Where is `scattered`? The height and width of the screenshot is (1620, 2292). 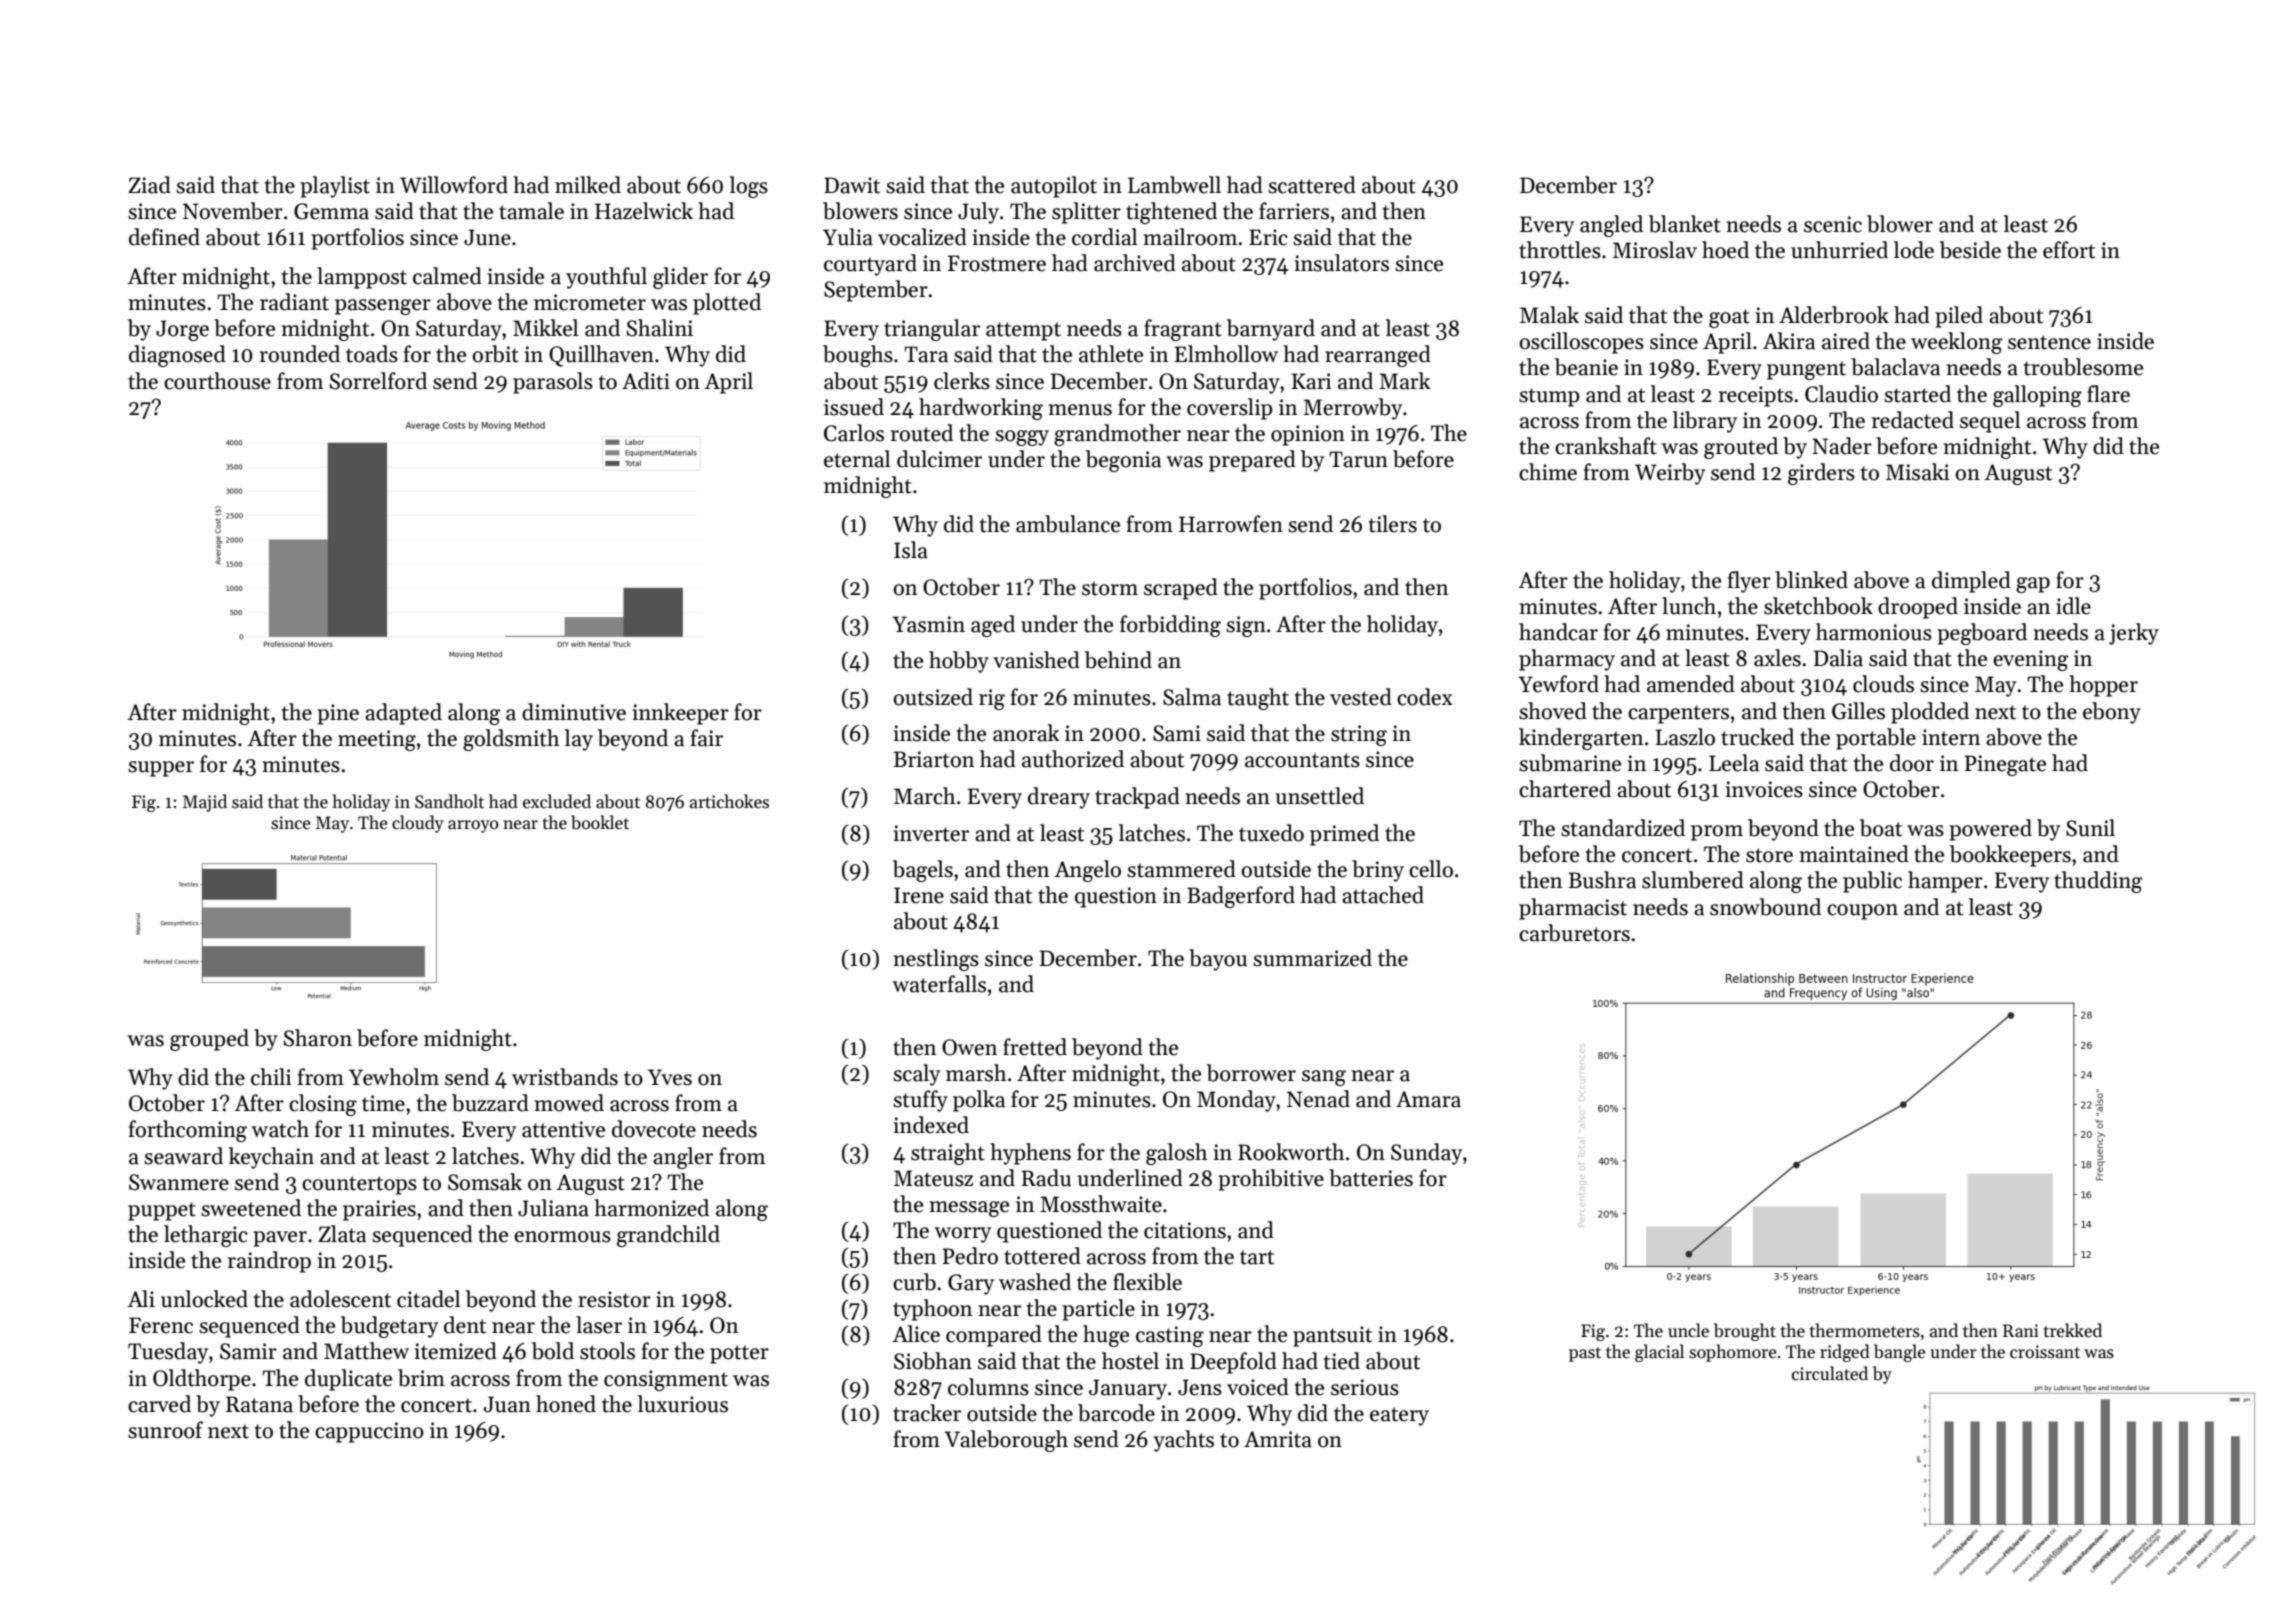
scattered is located at coordinates (1312, 185).
